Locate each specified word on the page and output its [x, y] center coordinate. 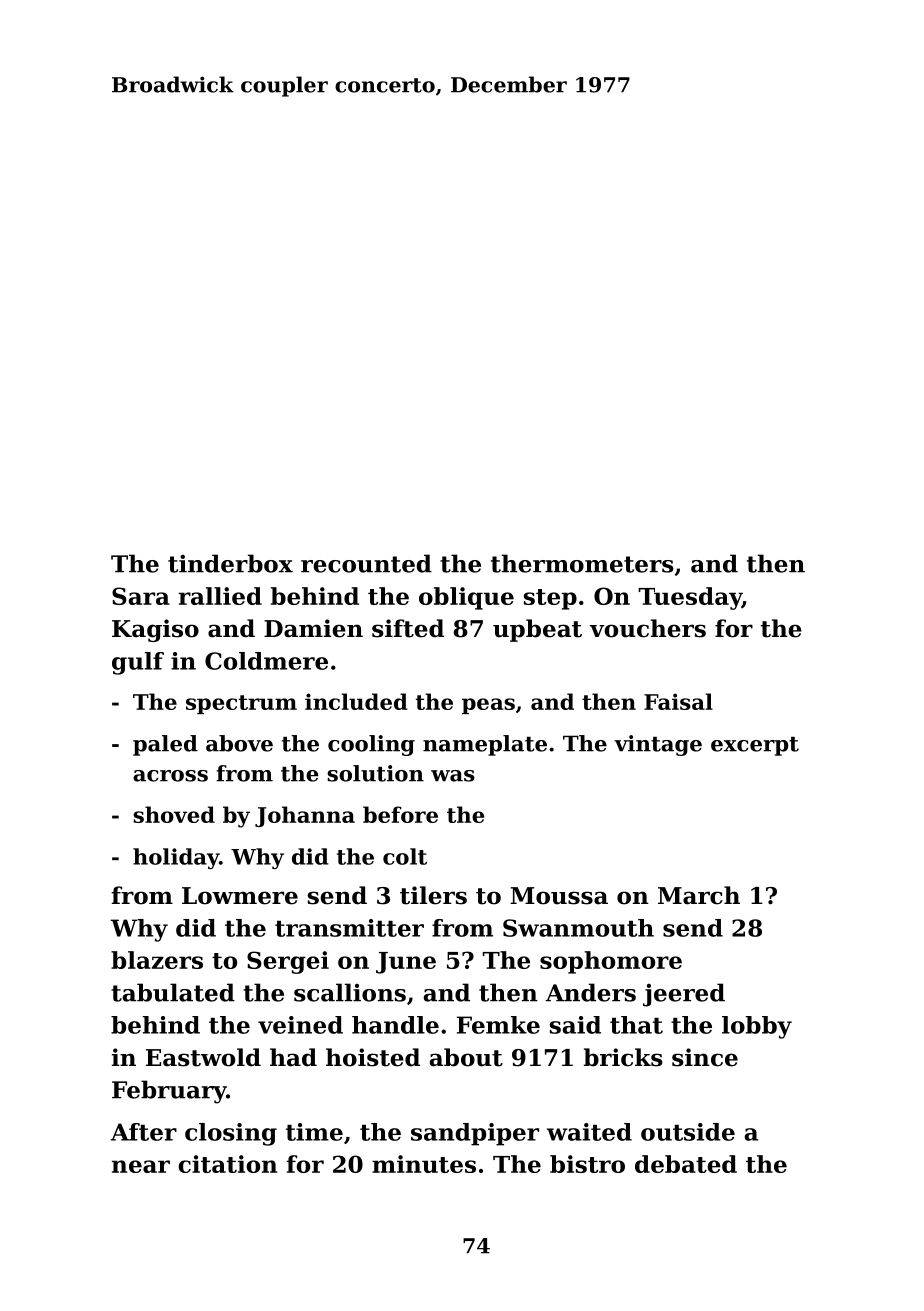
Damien [313, 628]
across [170, 776]
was [453, 776]
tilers [433, 895]
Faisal [678, 701]
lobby [757, 1027]
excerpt [755, 746]
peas [488, 706]
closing [231, 1134]
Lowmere [240, 896]
